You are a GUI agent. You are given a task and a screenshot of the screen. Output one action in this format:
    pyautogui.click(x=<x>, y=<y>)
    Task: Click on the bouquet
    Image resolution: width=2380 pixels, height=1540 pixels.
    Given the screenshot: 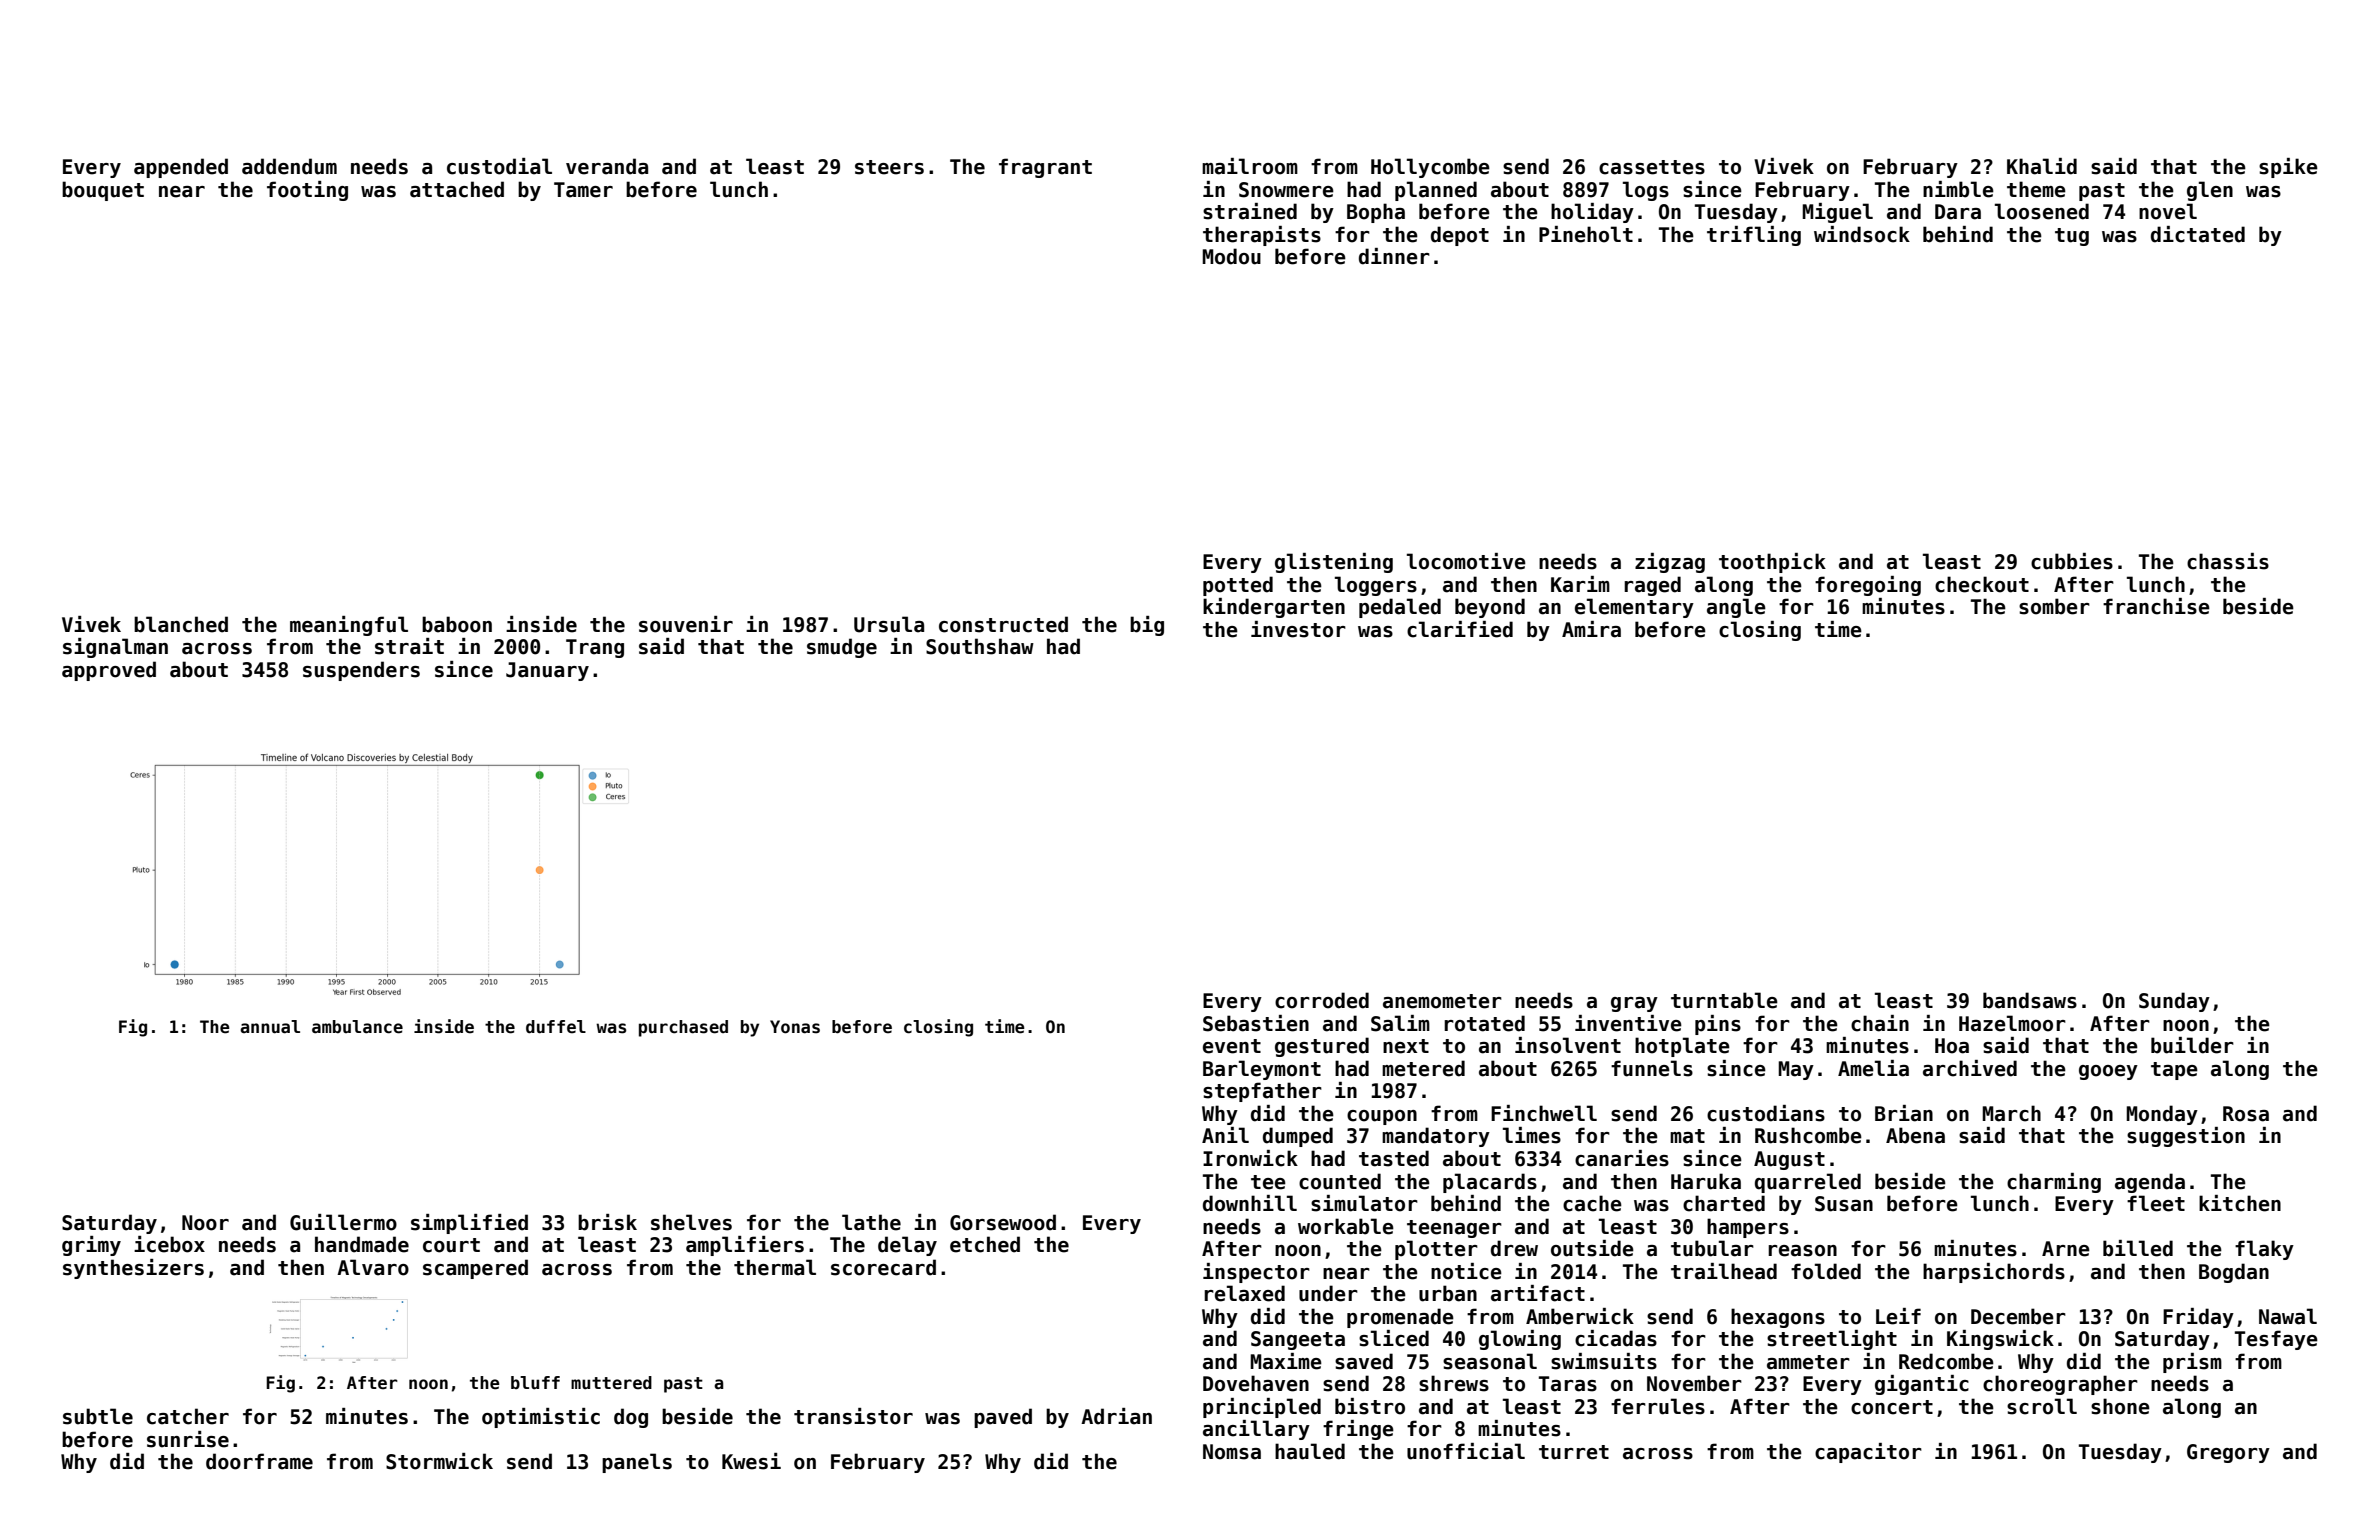 What is the action you would take?
    pyautogui.click(x=103, y=191)
